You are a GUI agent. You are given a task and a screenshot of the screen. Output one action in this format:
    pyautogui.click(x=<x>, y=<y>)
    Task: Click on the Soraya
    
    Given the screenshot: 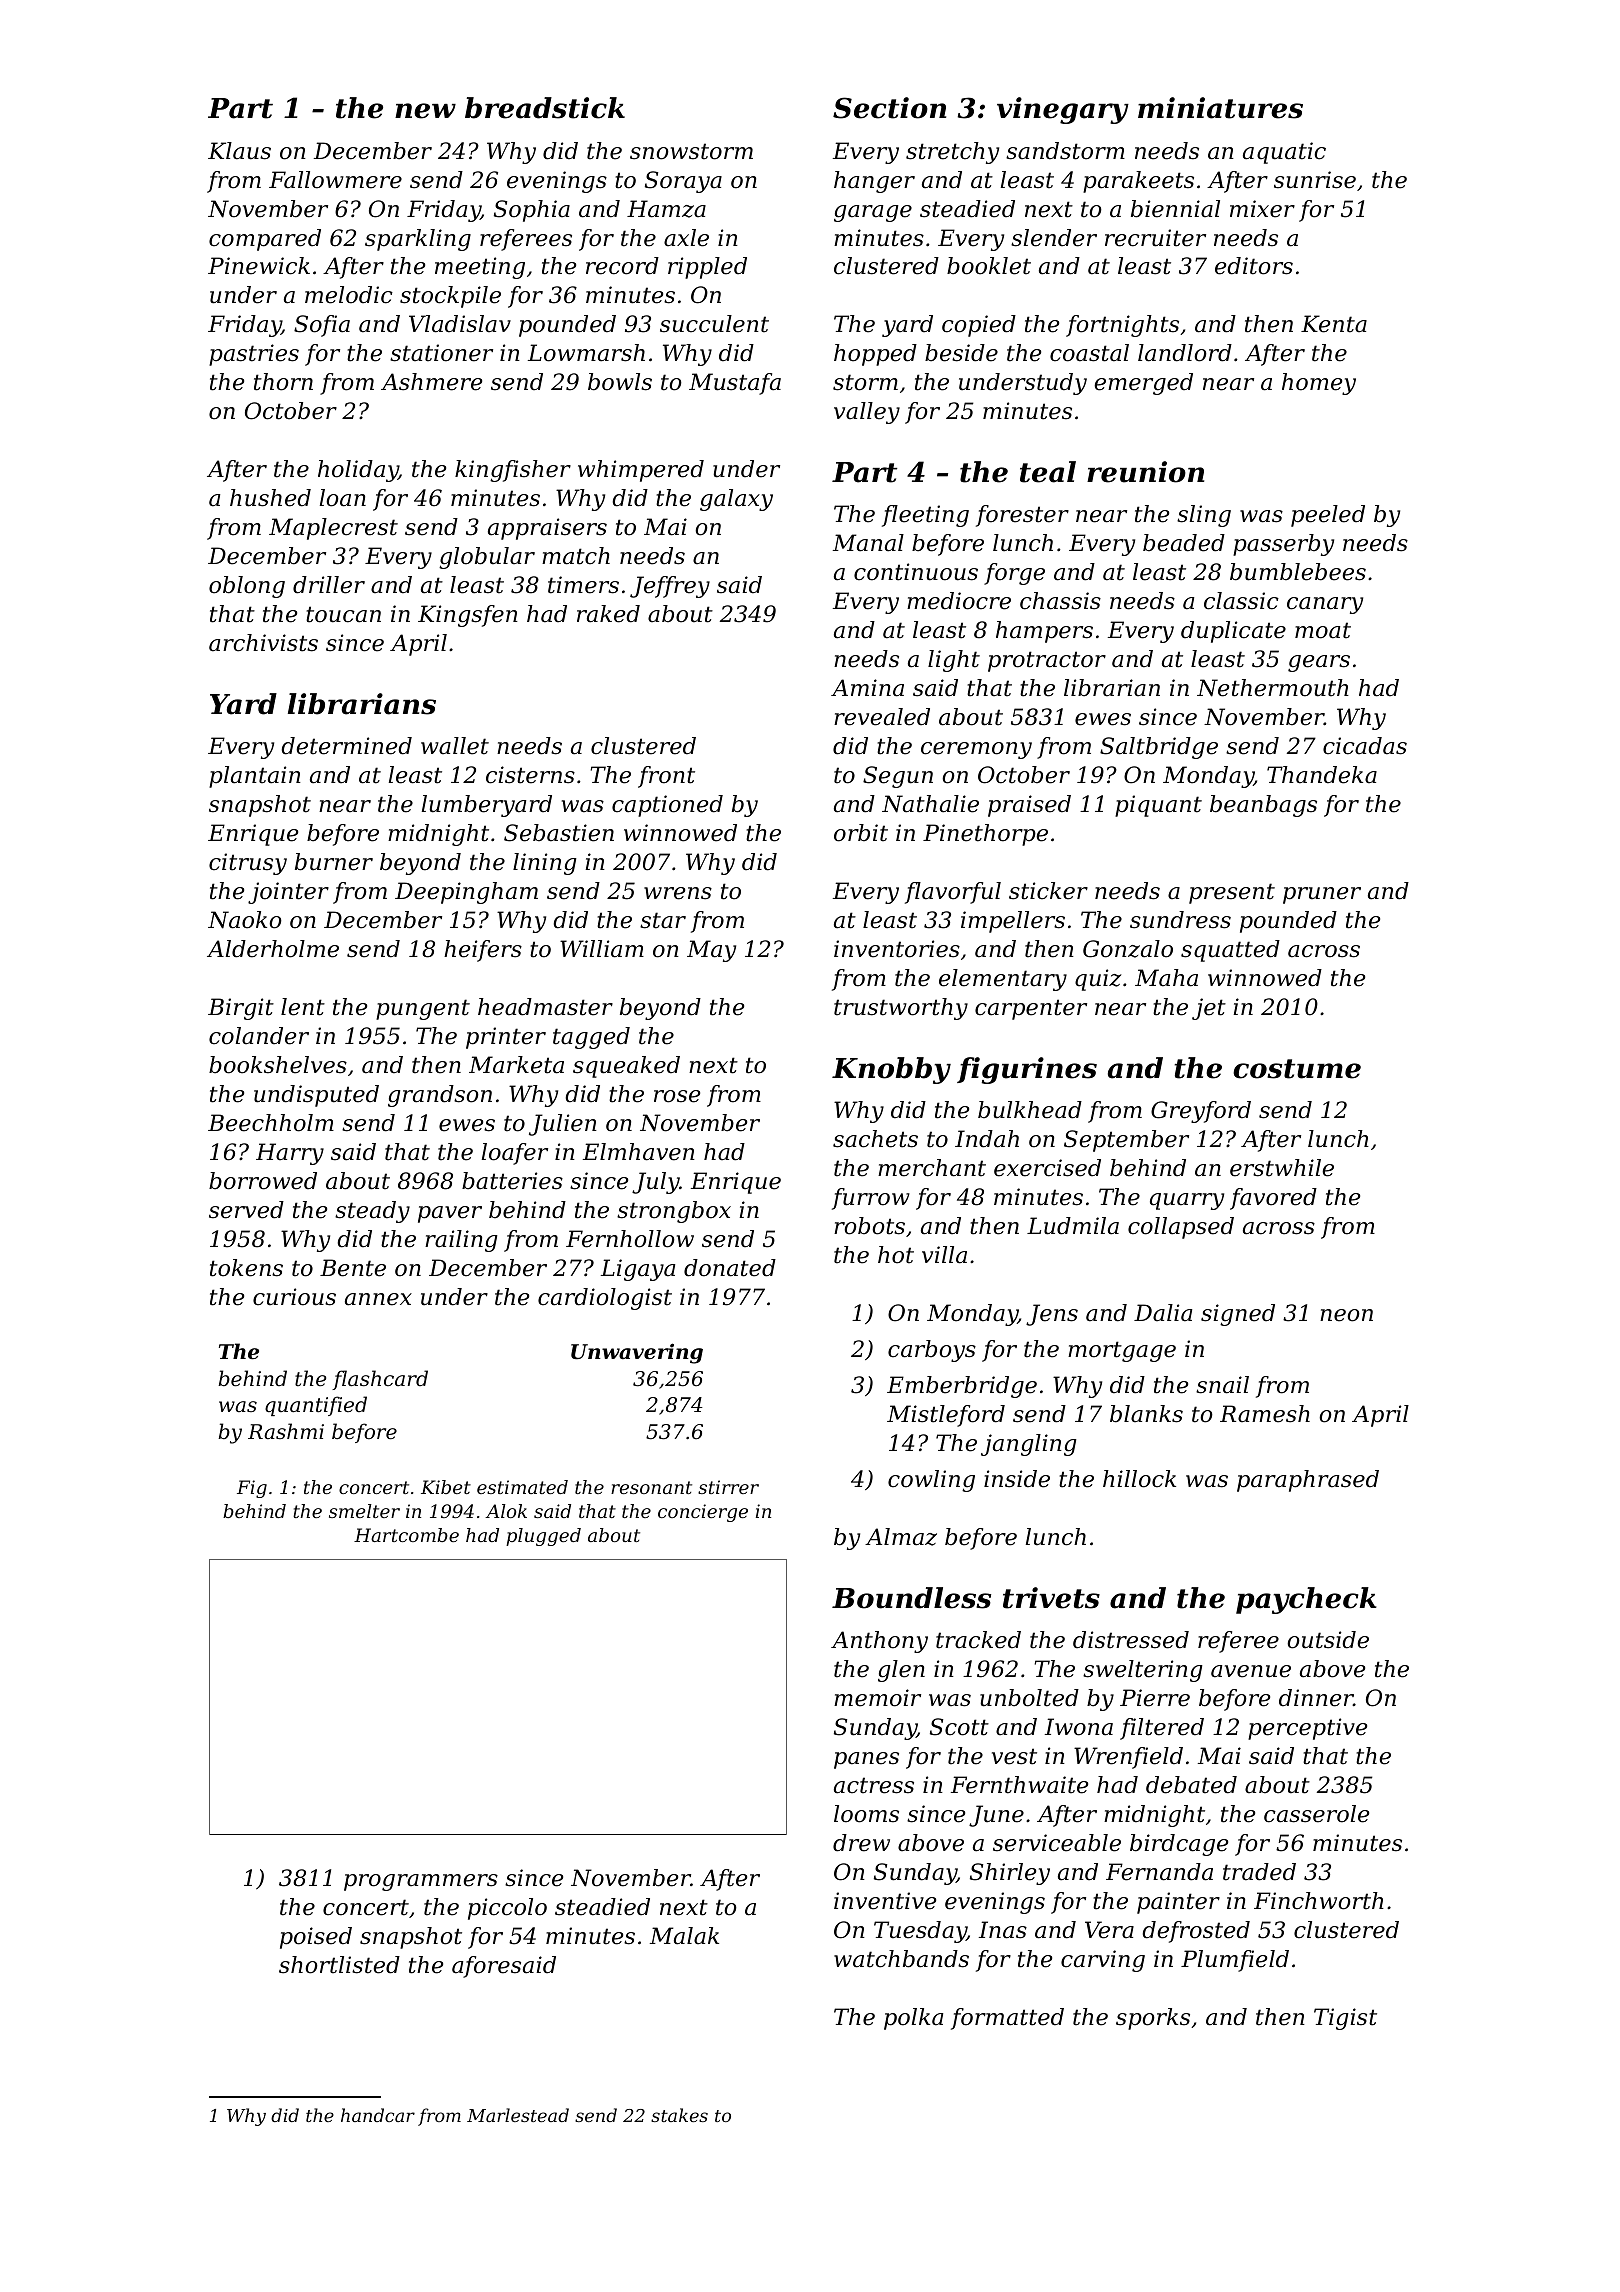 What is the action you would take?
    pyautogui.click(x=683, y=182)
